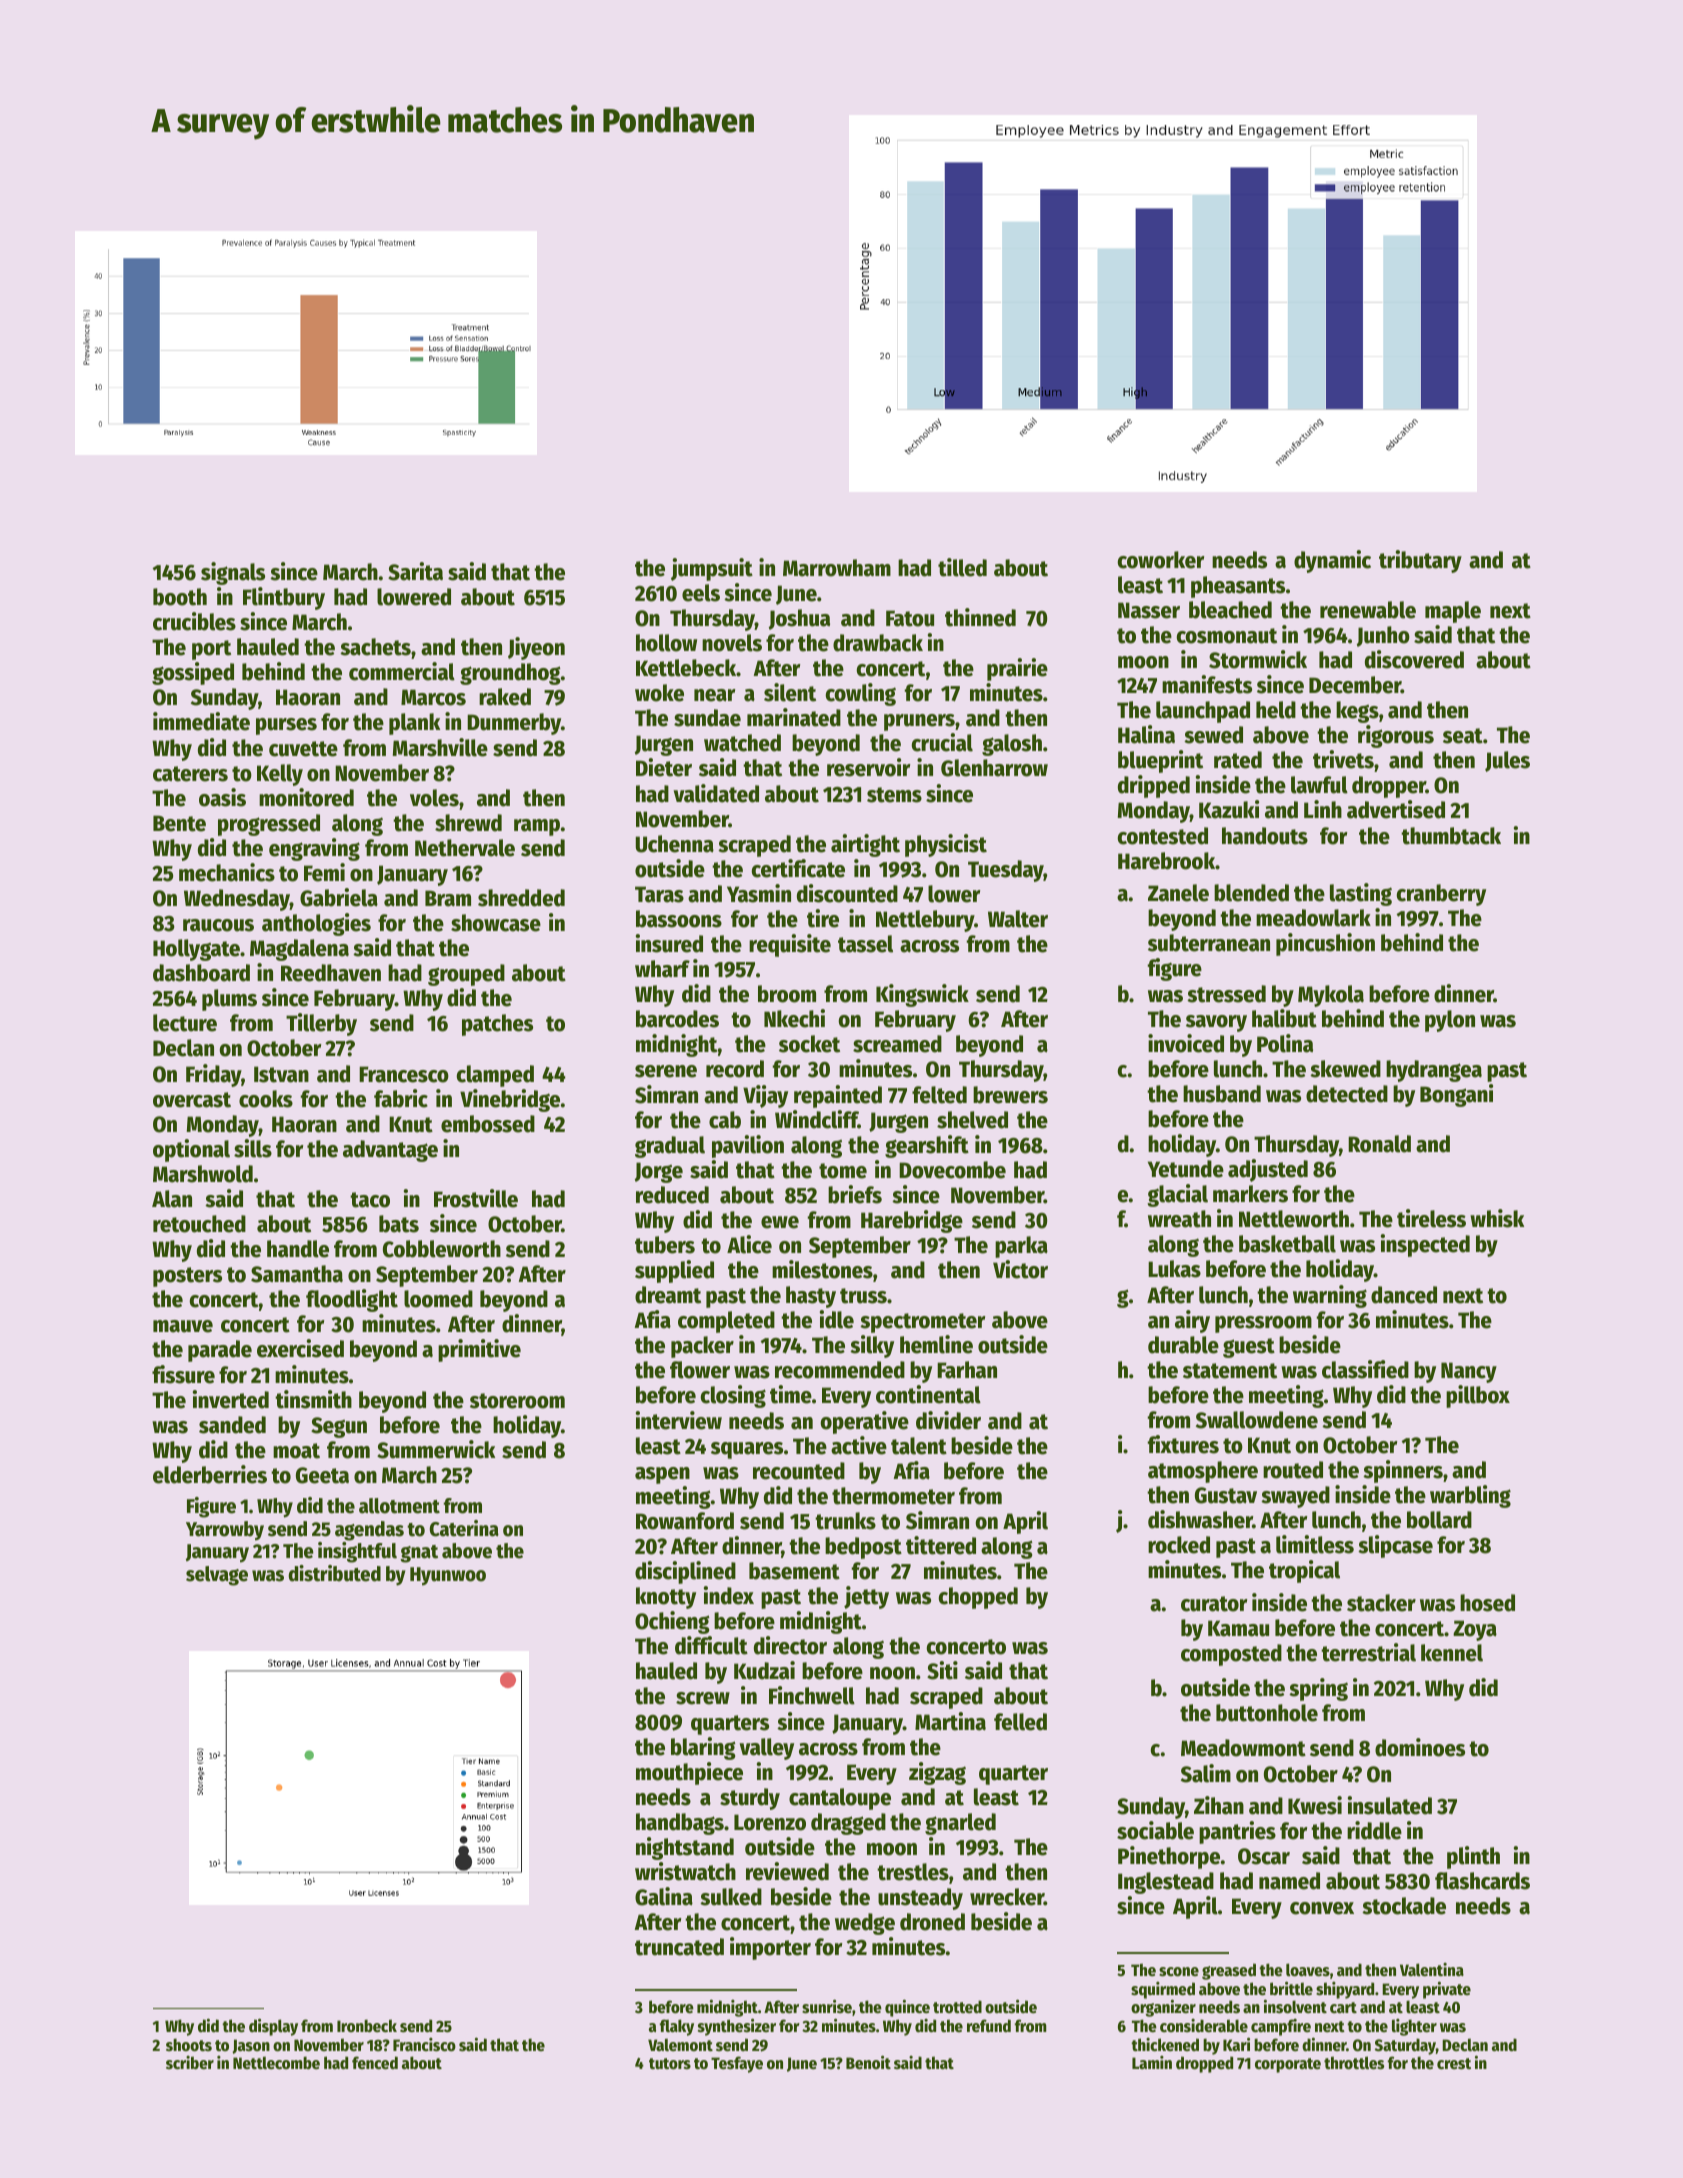  Describe the element at coordinates (218, 925) in the screenshot. I see `raucous` at that location.
